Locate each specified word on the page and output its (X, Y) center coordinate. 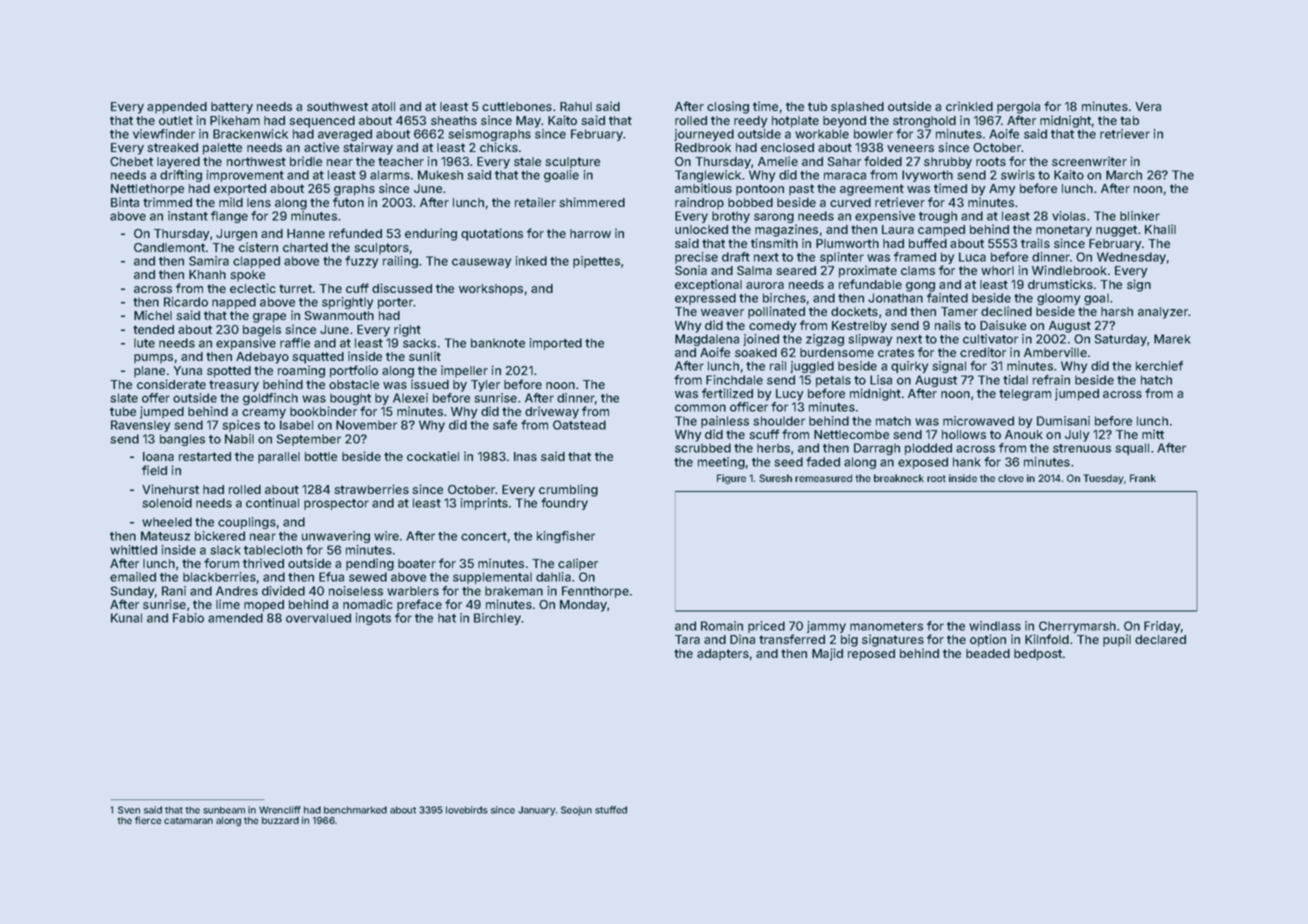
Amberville (1055, 352)
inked (531, 261)
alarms (390, 175)
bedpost (1038, 655)
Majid (827, 654)
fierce (148, 820)
